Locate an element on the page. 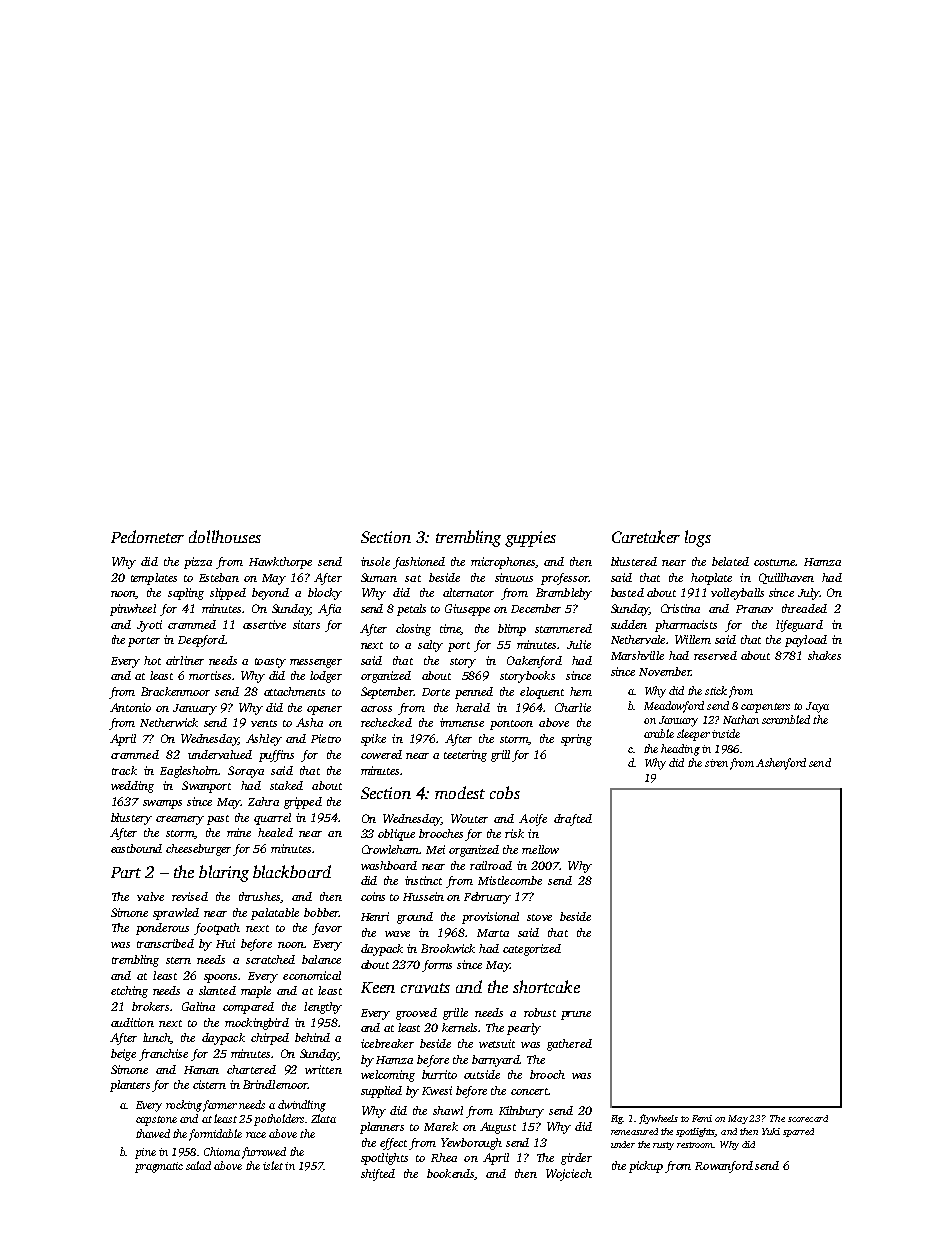  categorized is located at coordinates (532, 950).
